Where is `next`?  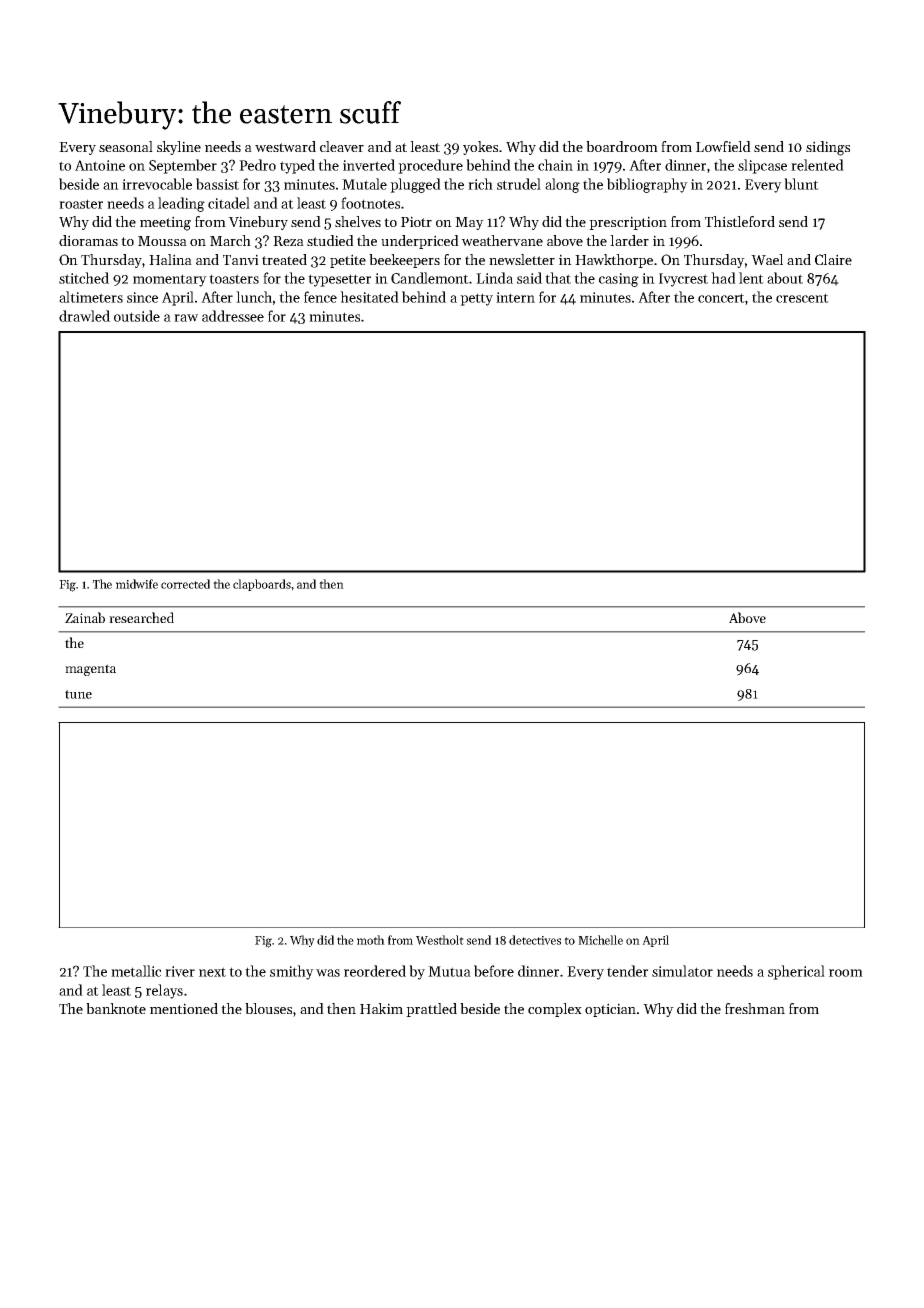 next is located at coordinates (212, 972).
